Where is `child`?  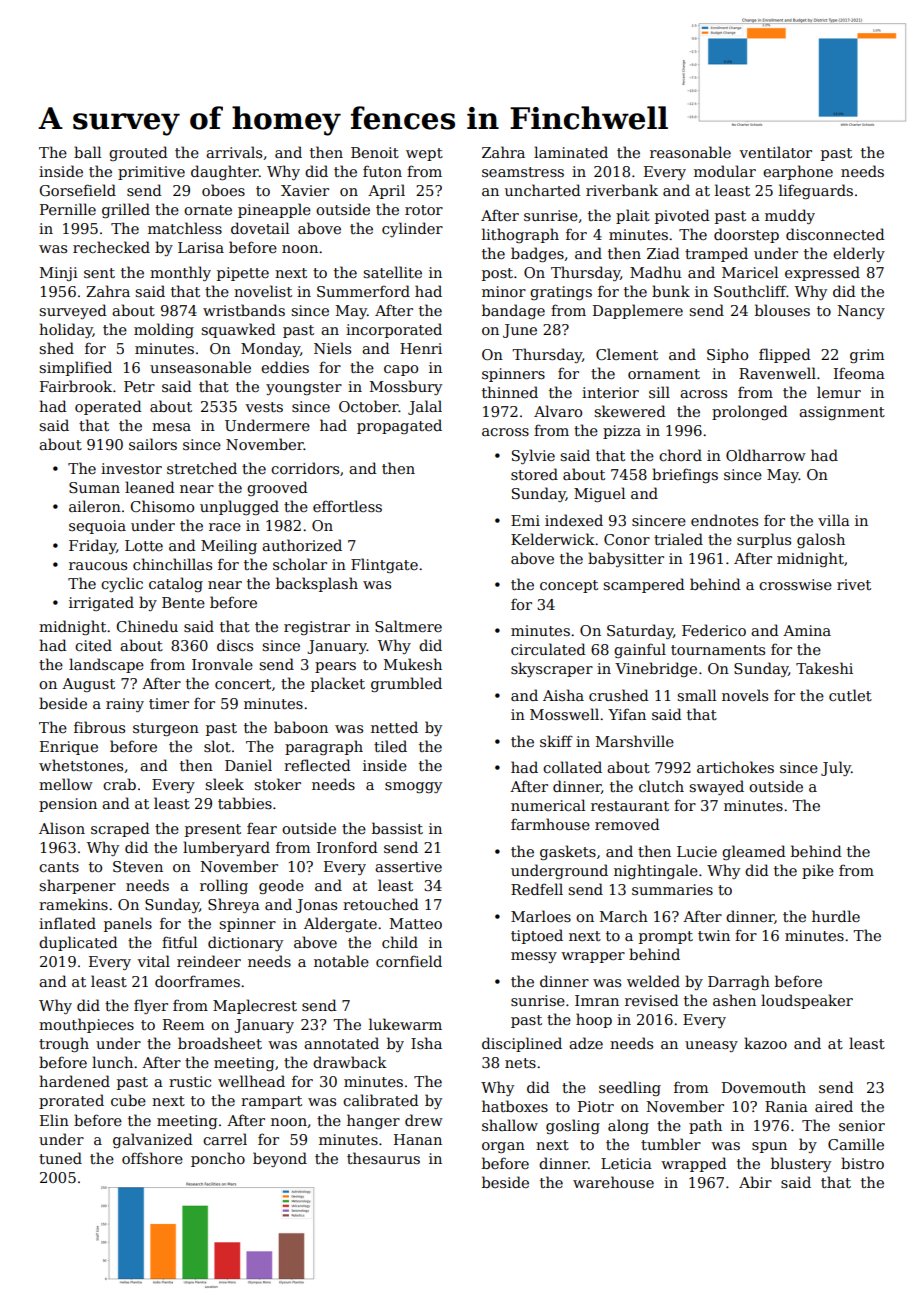 child is located at coordinates (400, 942).
